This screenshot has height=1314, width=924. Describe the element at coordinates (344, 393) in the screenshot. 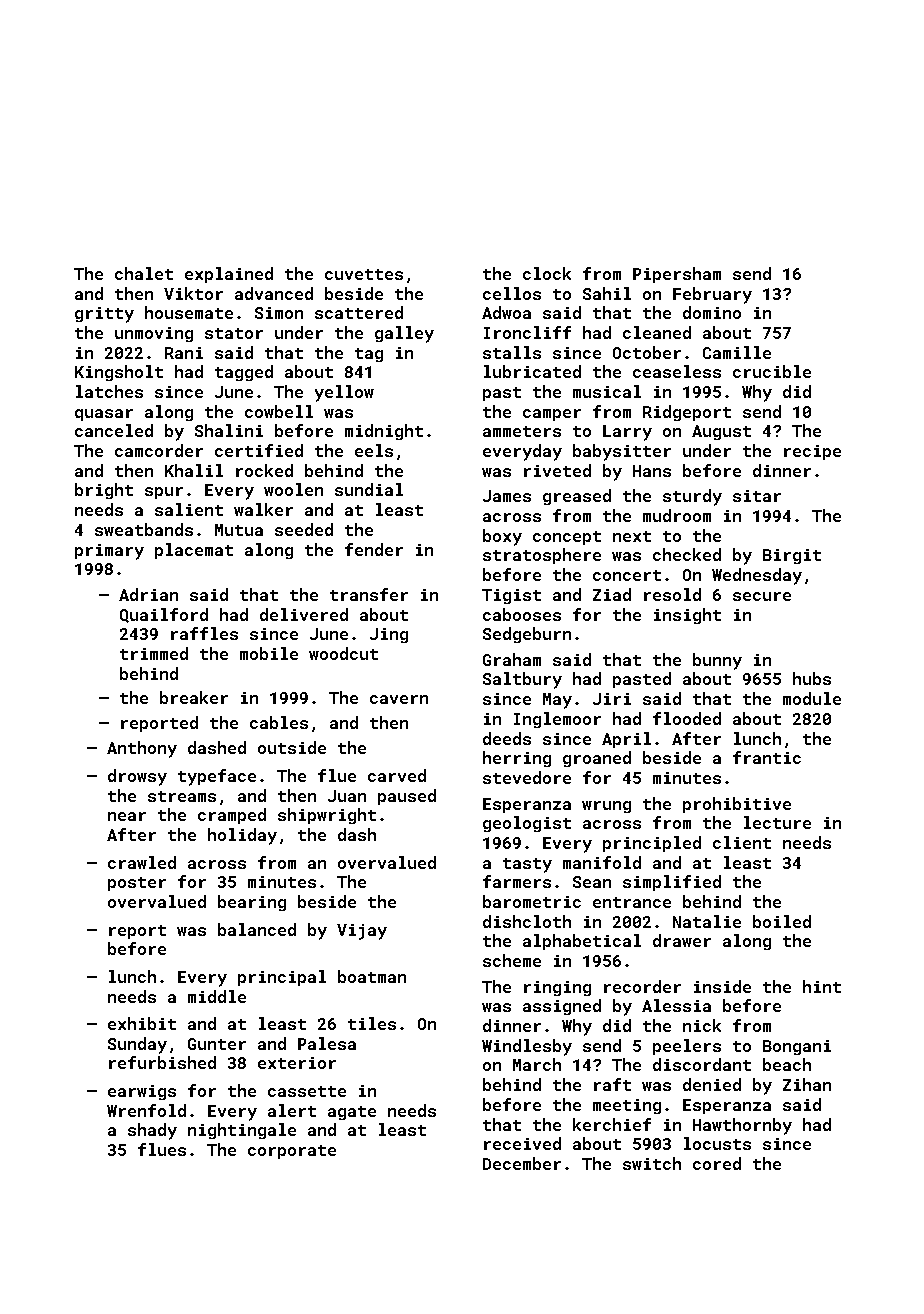

I see `yellow` at that location.
